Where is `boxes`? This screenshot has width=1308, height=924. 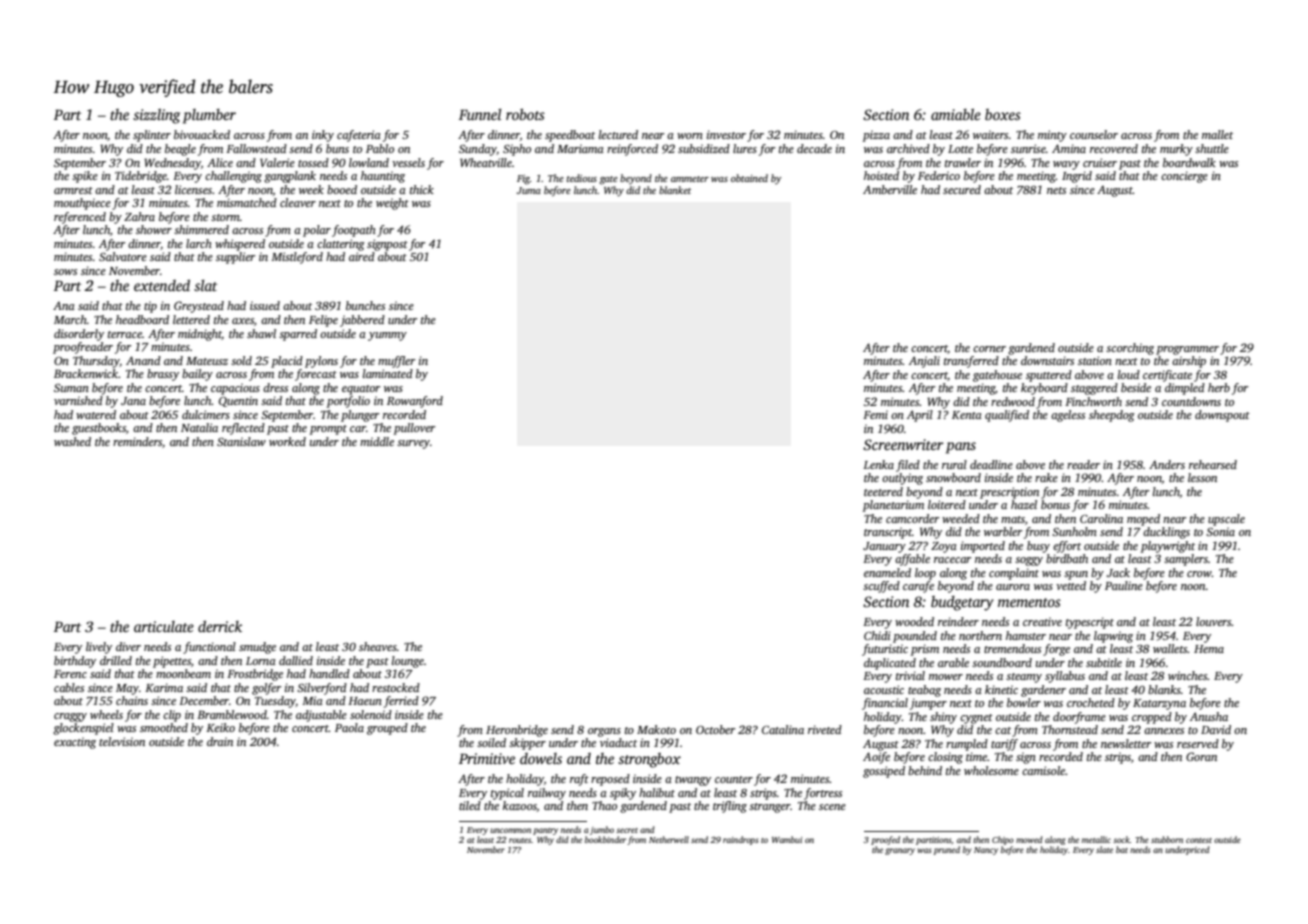 boxes is located at coordinates (1003, 114).
